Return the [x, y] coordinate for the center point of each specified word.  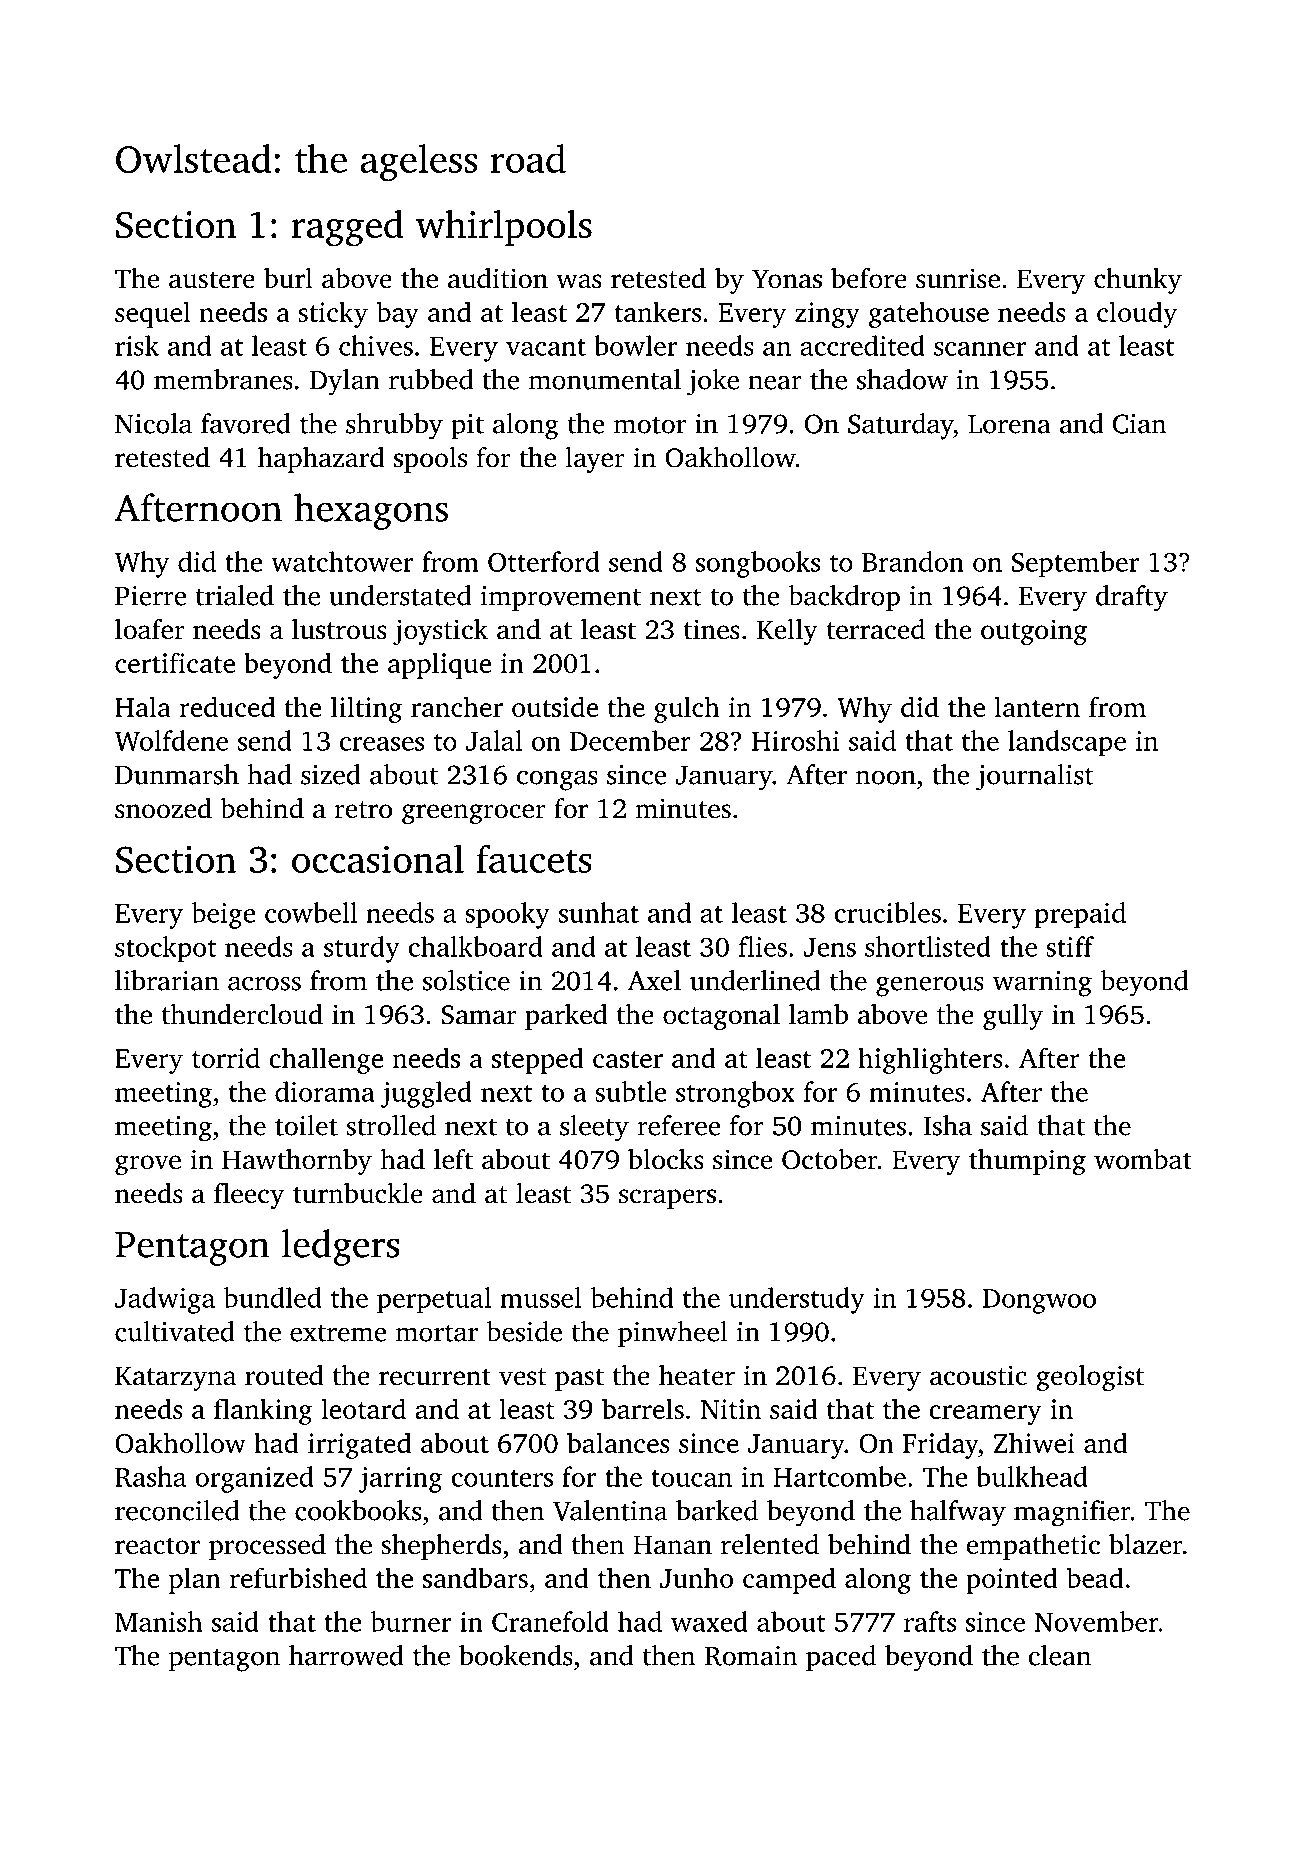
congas [557, 780]
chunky [1138, 281]
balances [618, 1442]
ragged [347, 228]
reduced [227, 706]
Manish [158, 1621]
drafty [1132, 598]
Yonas [787, 279]
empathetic [1033, 1547]
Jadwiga [165, 1300]
